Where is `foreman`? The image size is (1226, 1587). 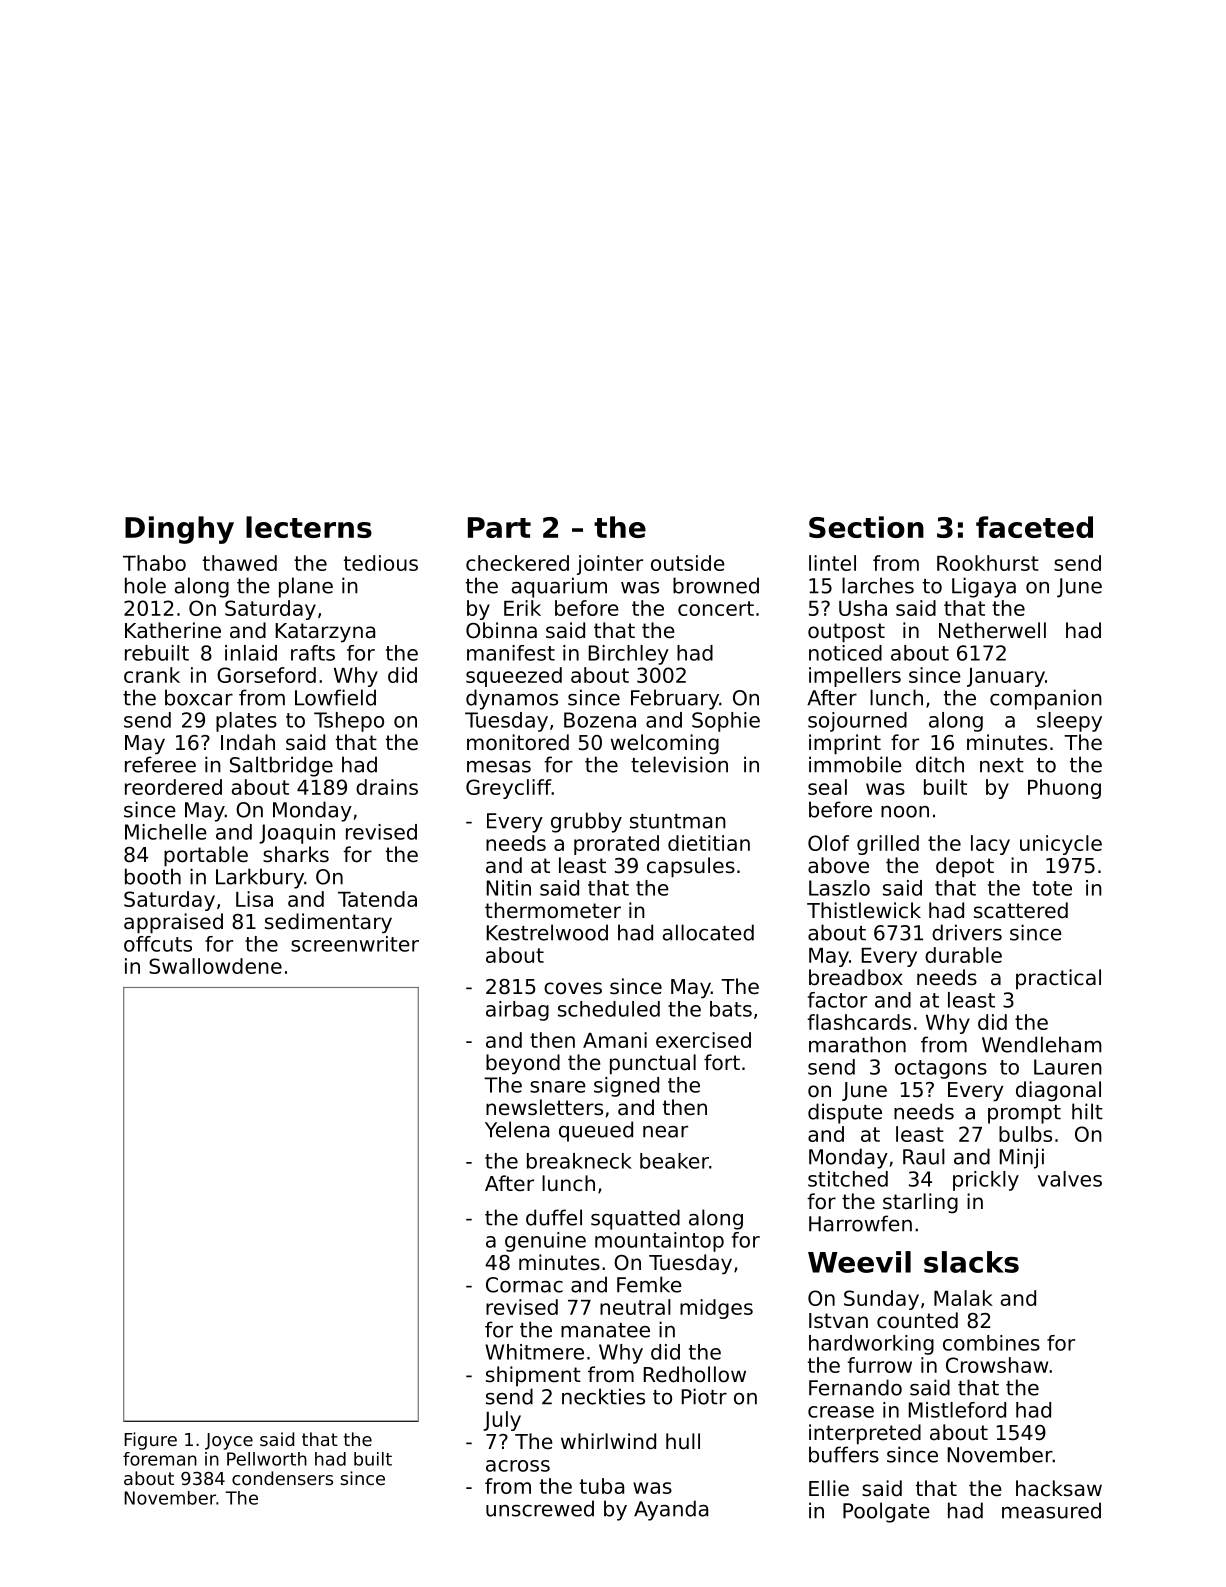 foreman is located at coordinates (160, 1459).
